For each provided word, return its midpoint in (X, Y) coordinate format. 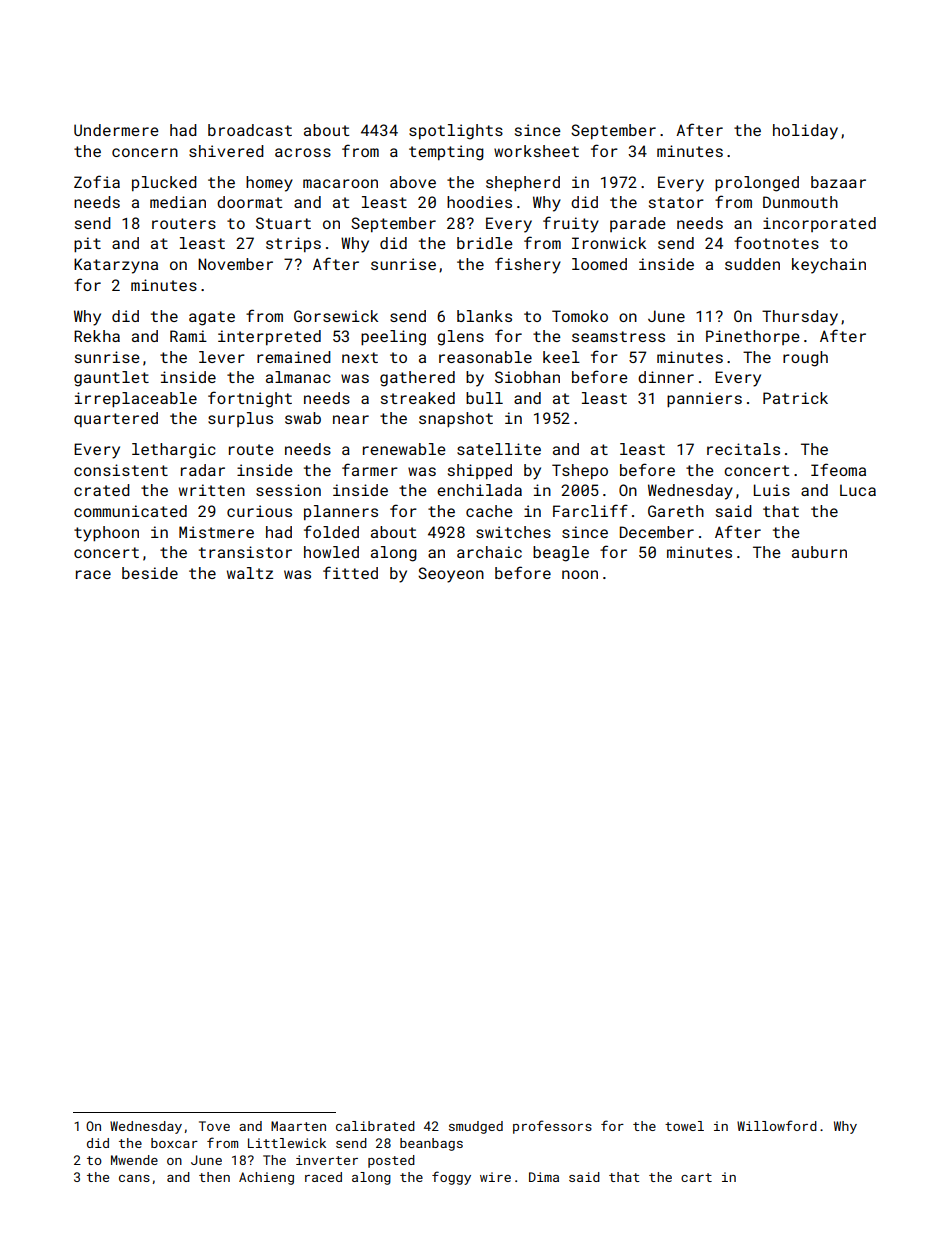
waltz (250, 573)
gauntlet (111, 379)
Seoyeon (451, 575)
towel (684, 1126)
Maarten (298, 1126)
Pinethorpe (753, 337)
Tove (214, 1126)
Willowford (777, 1125)
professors (552, 1127)
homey (269, 184)
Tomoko (580, 316)
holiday (805, 132)
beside (150, 573)
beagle (561, 554)
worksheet (536, 151)
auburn (819, 552)
